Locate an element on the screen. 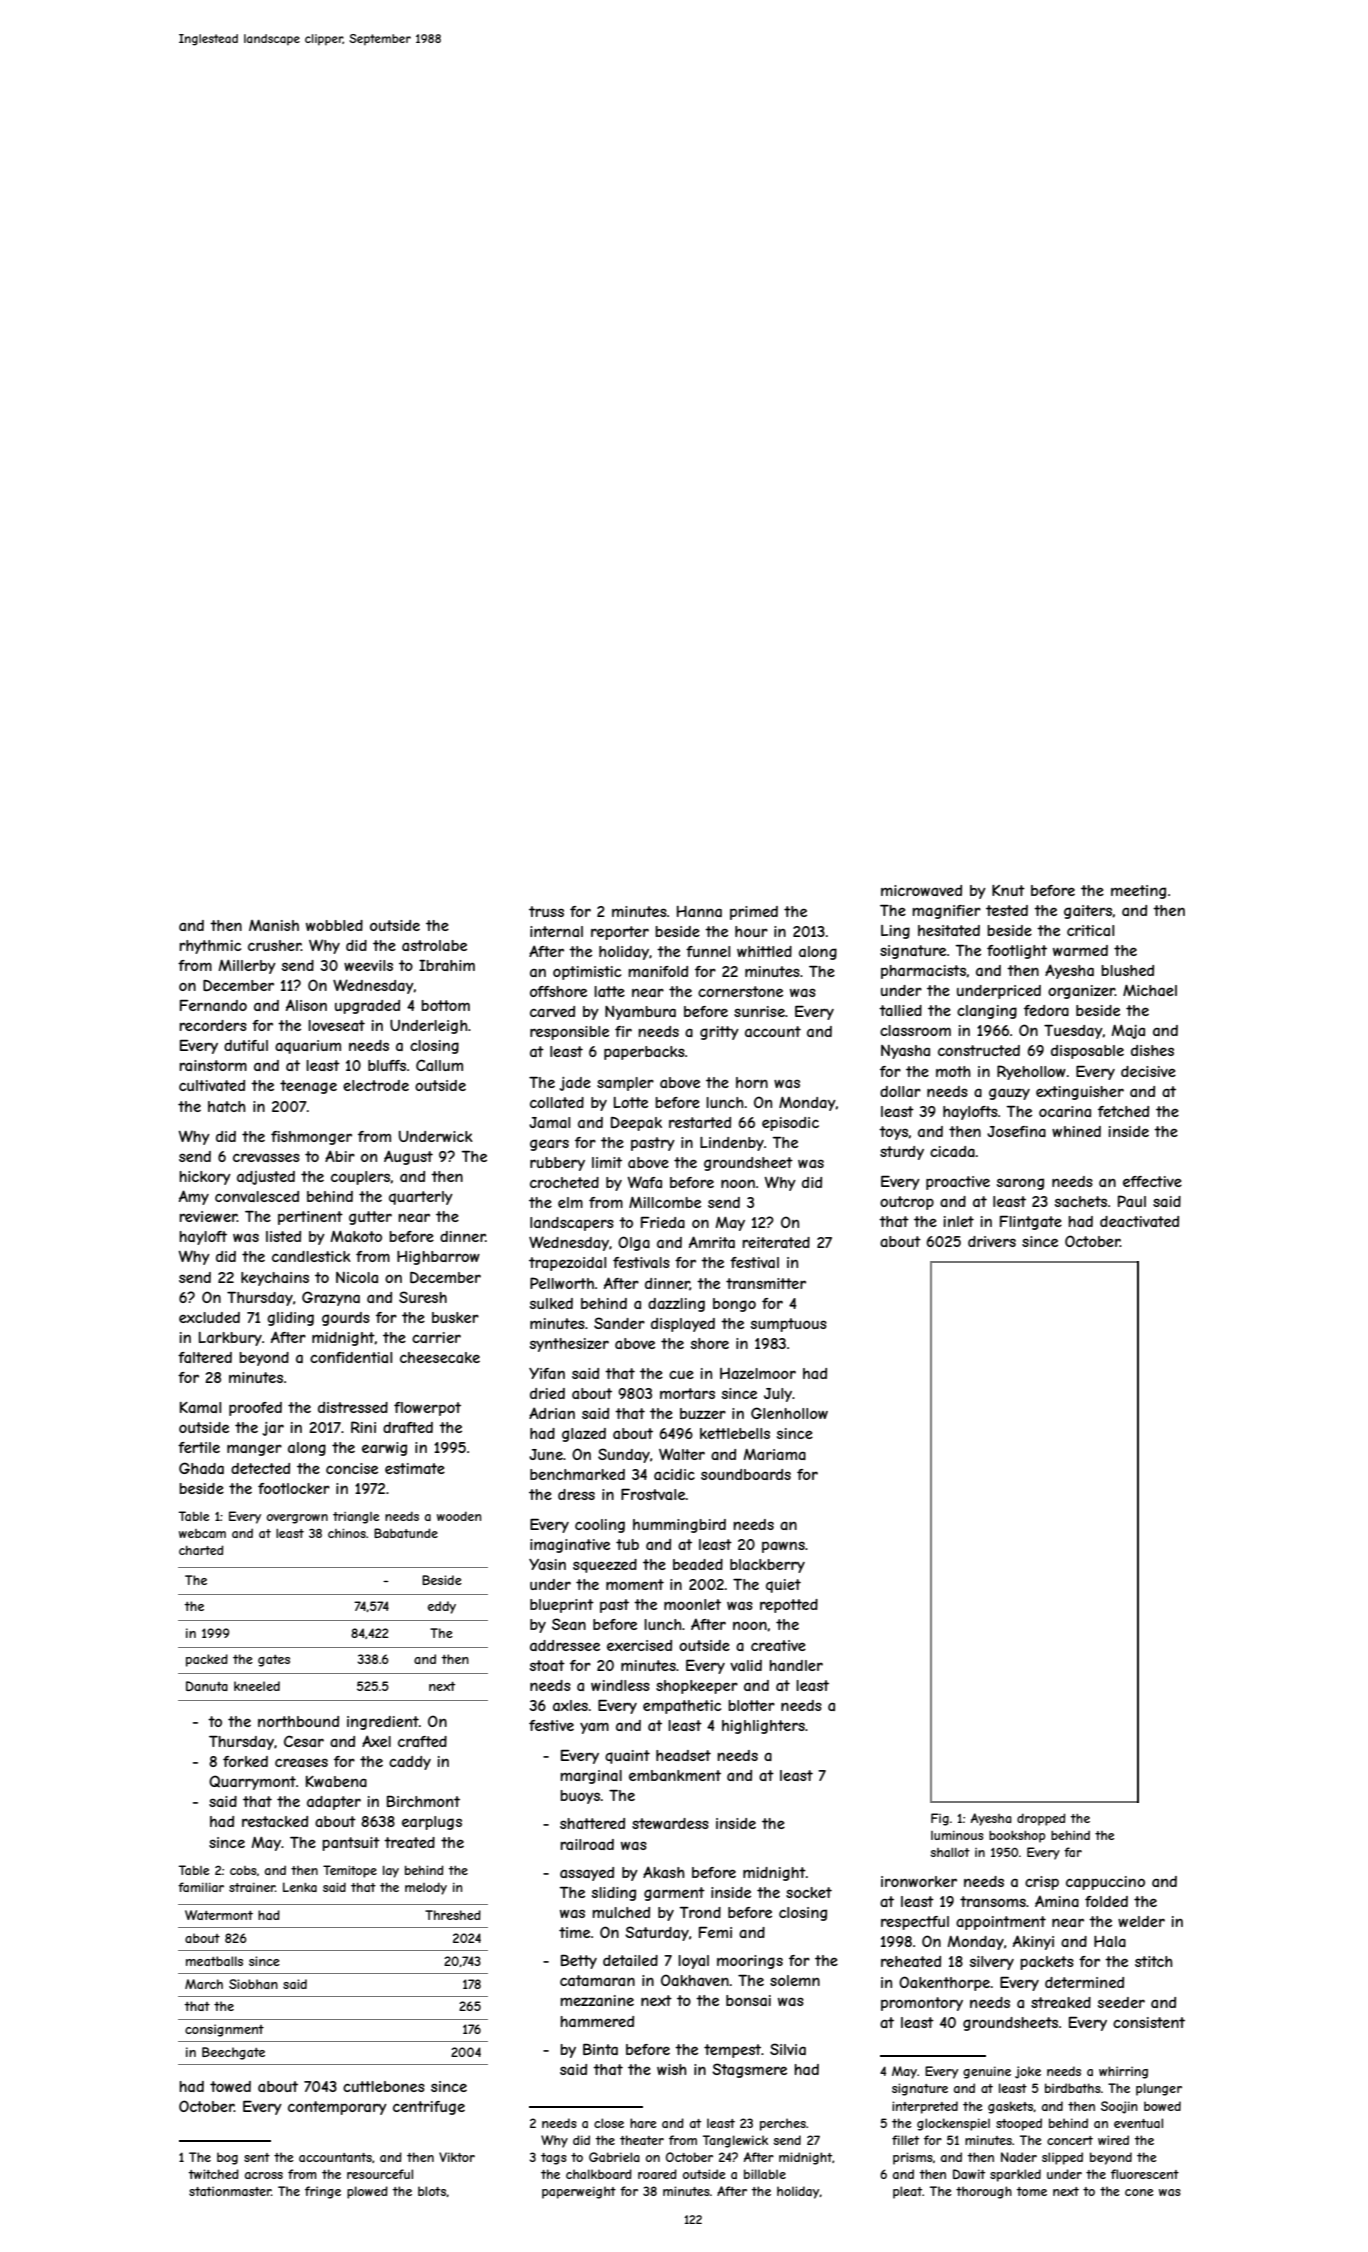 The width and height of the screenshot is (1368, 2252). drivers is located at coordinates (992, 1241).
